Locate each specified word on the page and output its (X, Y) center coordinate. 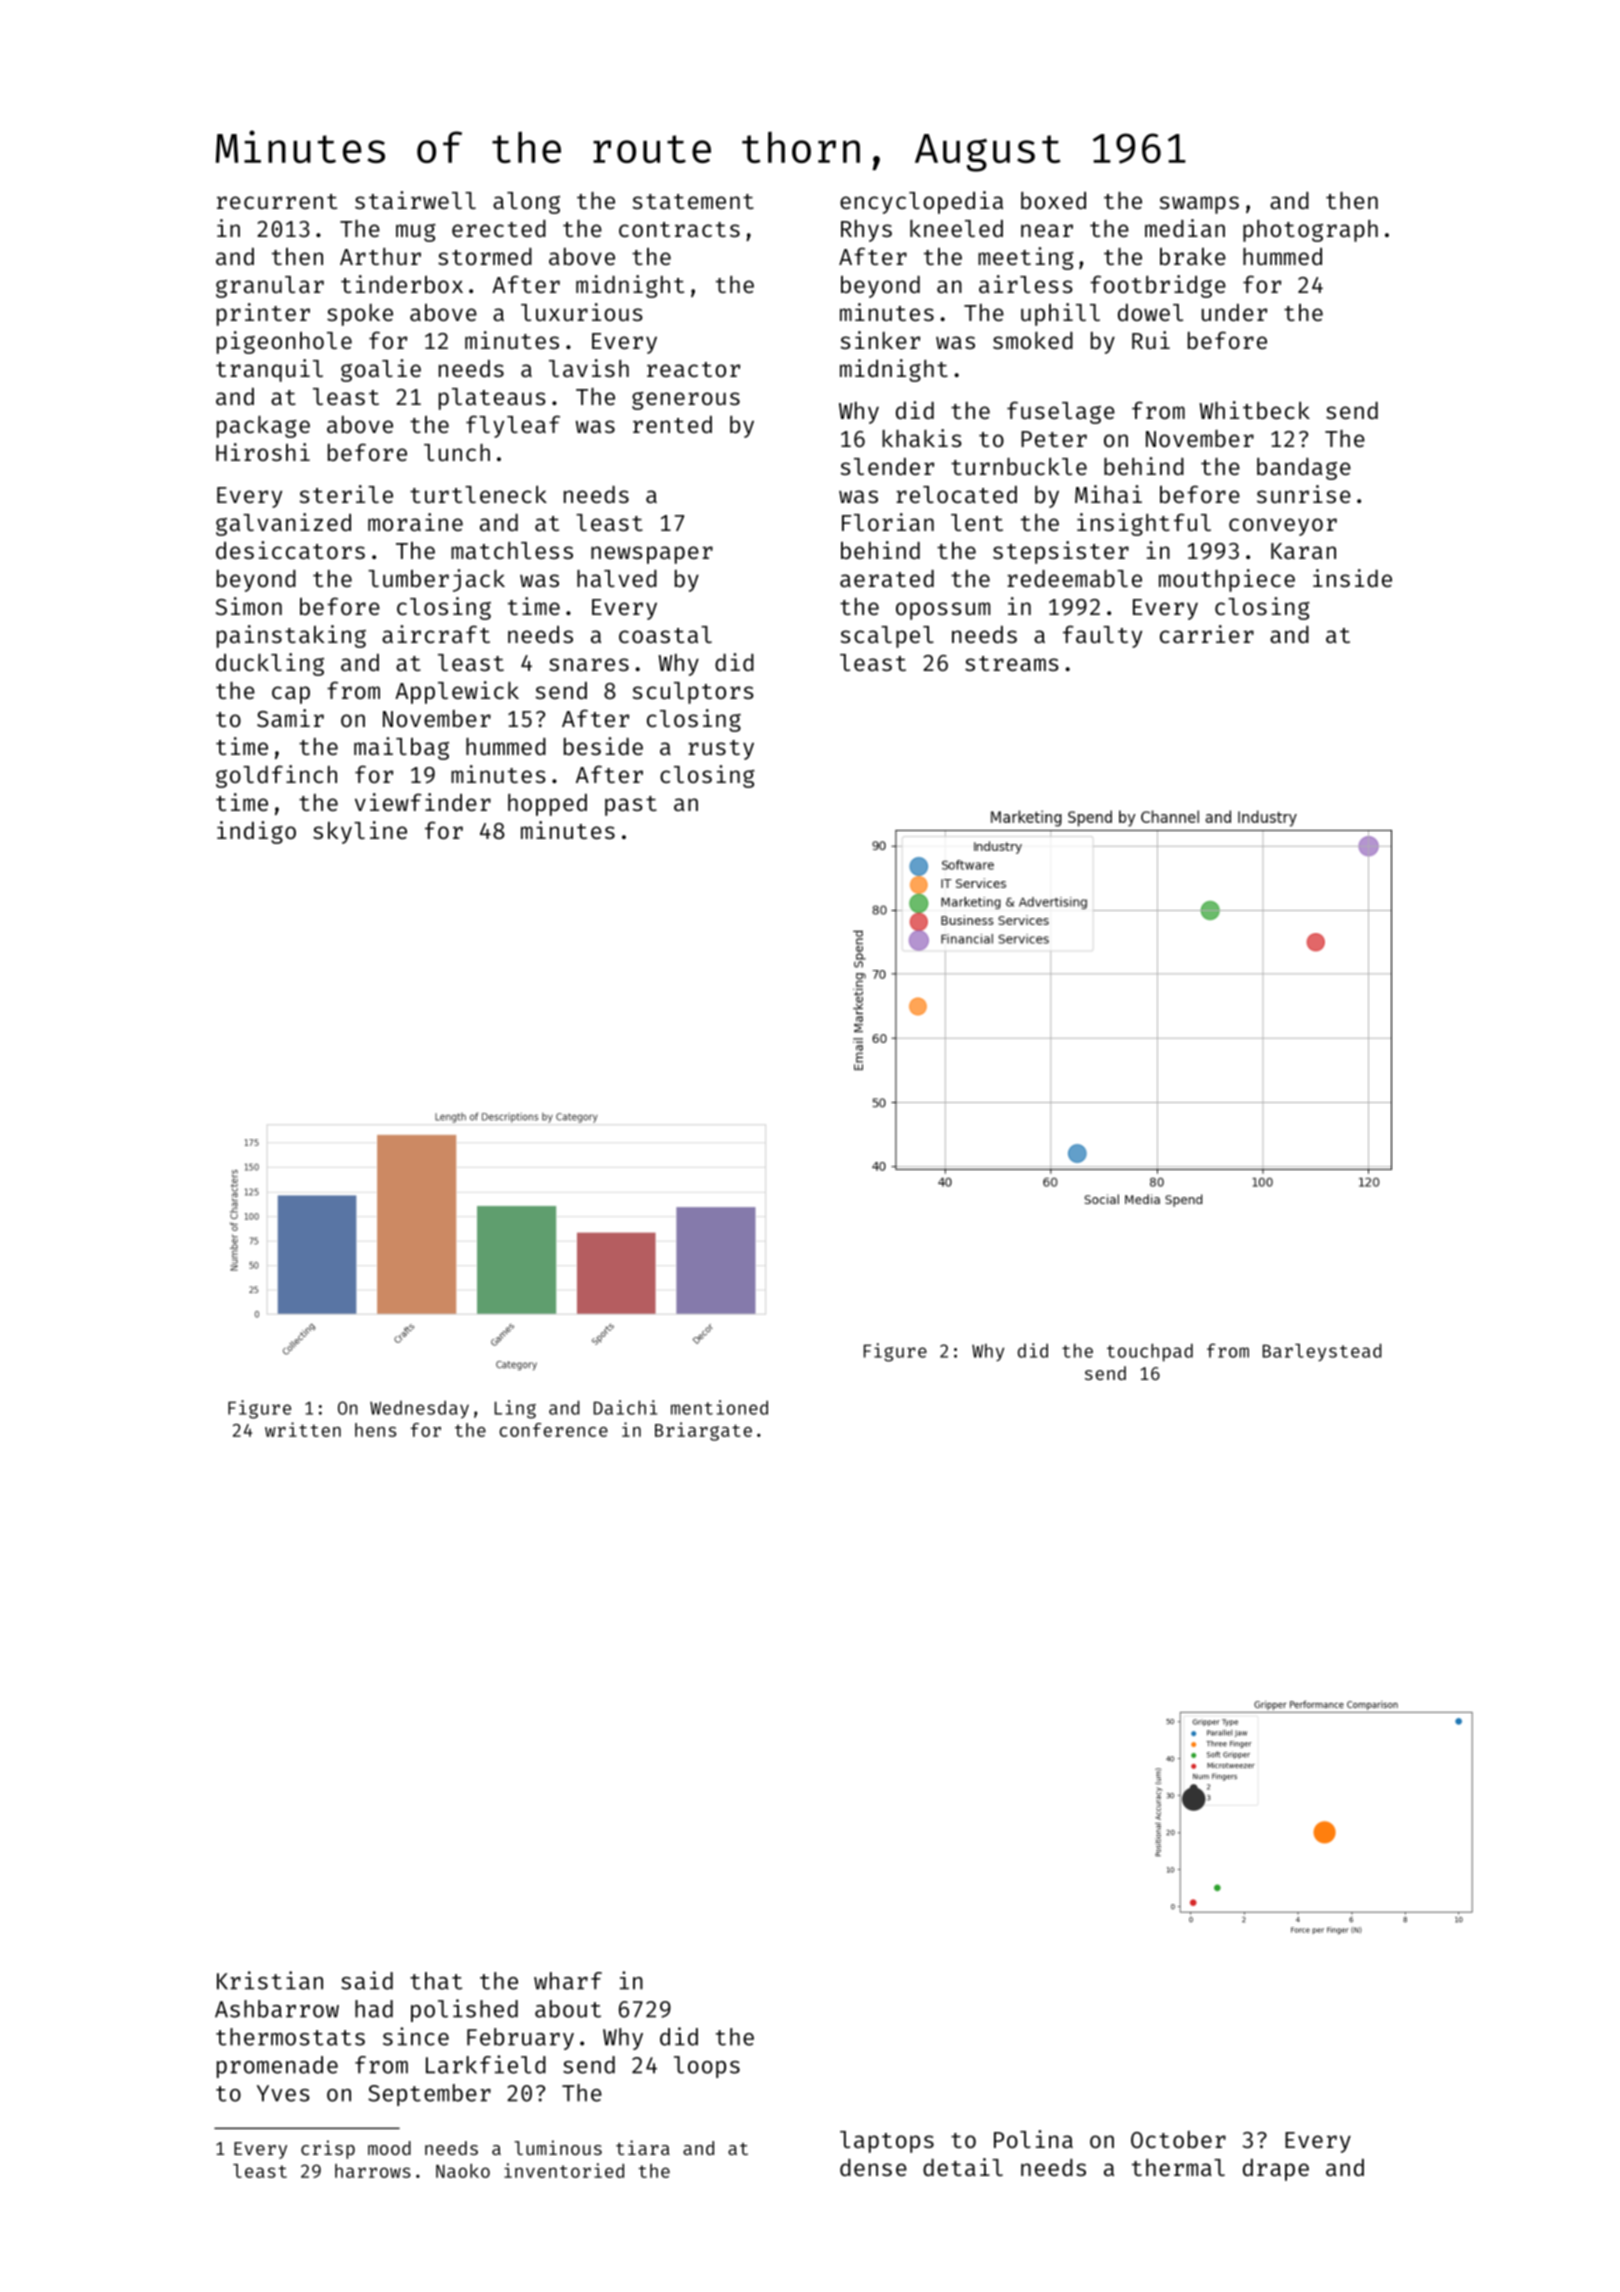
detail (963, 2167)
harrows (373, 2171)
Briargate (703, 1431)
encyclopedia (921, 202)
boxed (1053, 200)
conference (553, 1430)
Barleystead (1322, 1352)
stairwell (415, 200)
